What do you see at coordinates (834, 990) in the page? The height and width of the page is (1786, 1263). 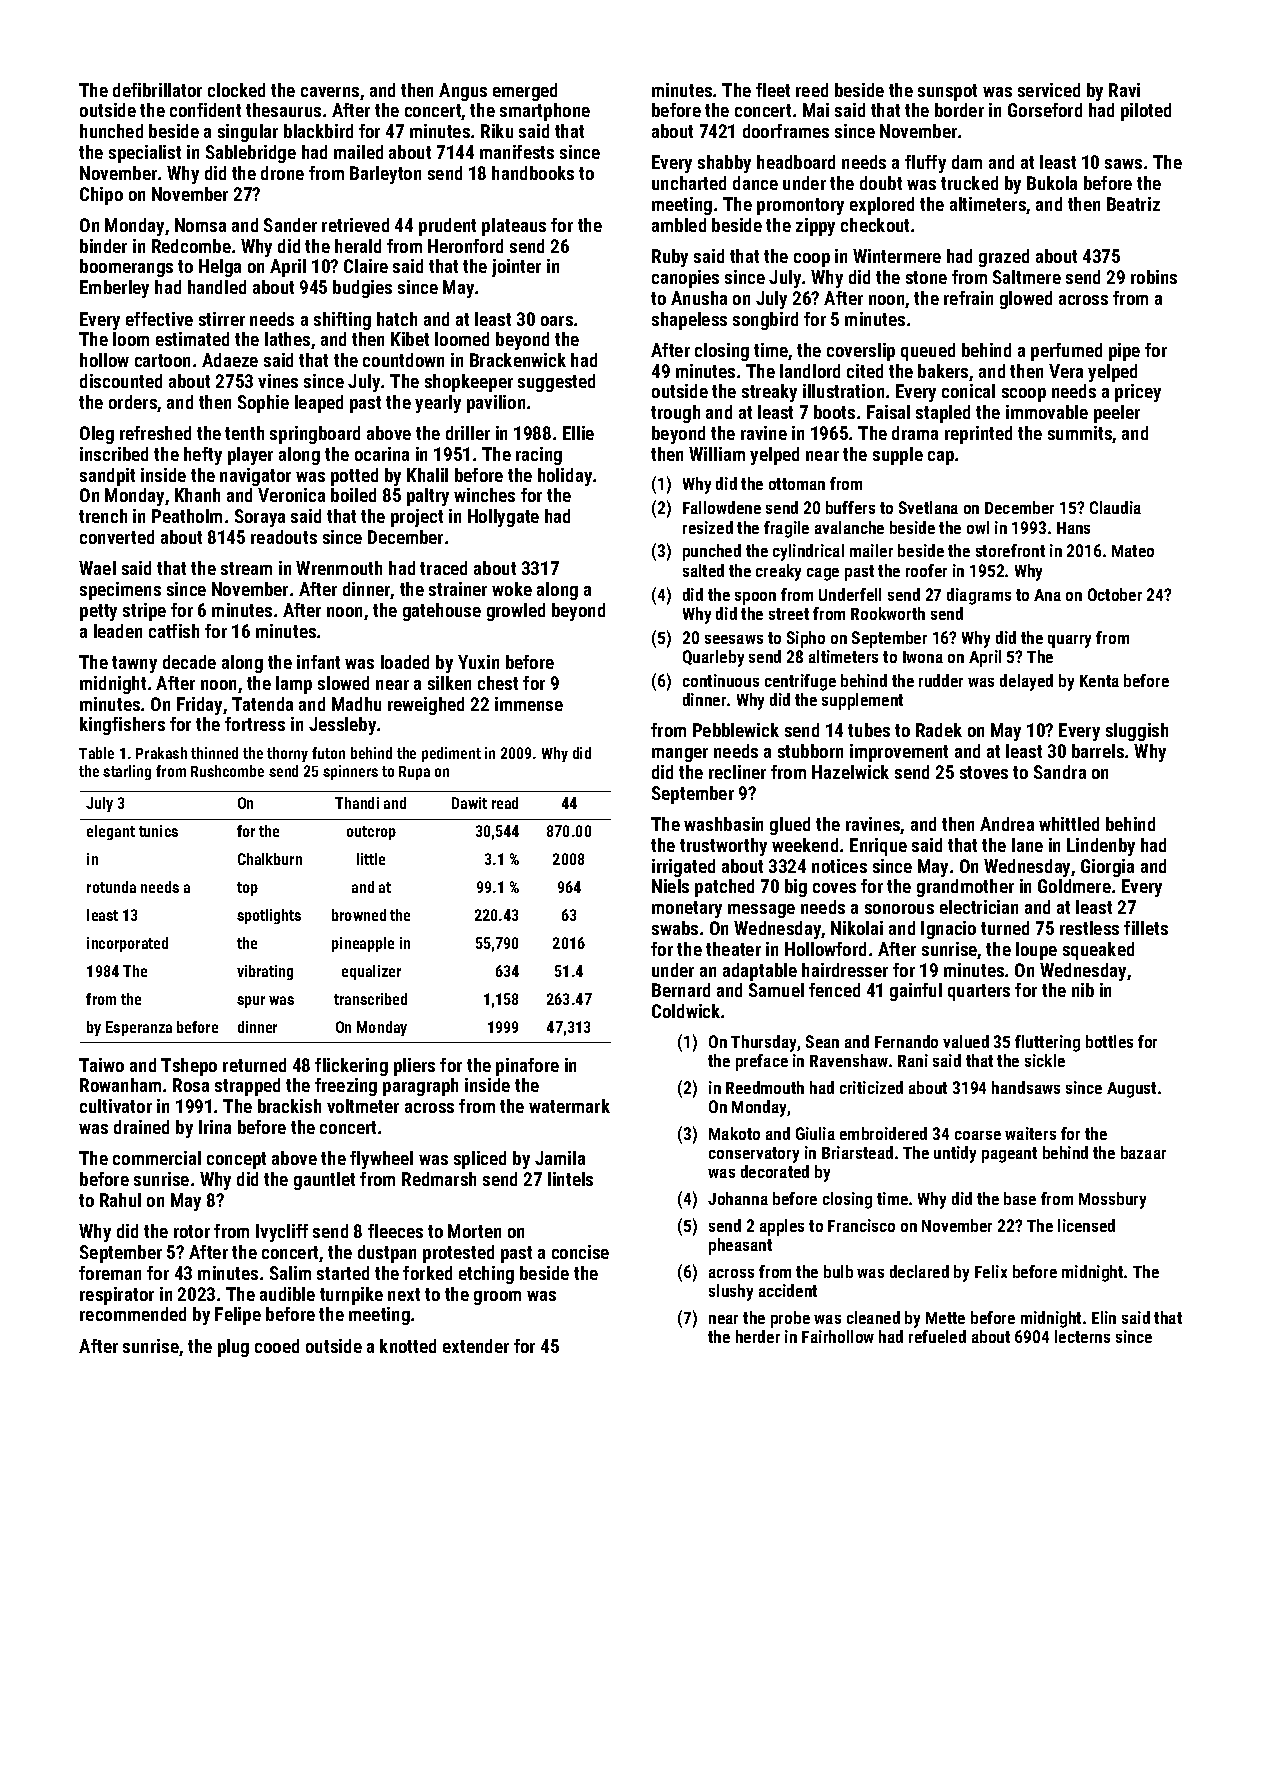 I see `fenced` at bounding box center [834, 990].
